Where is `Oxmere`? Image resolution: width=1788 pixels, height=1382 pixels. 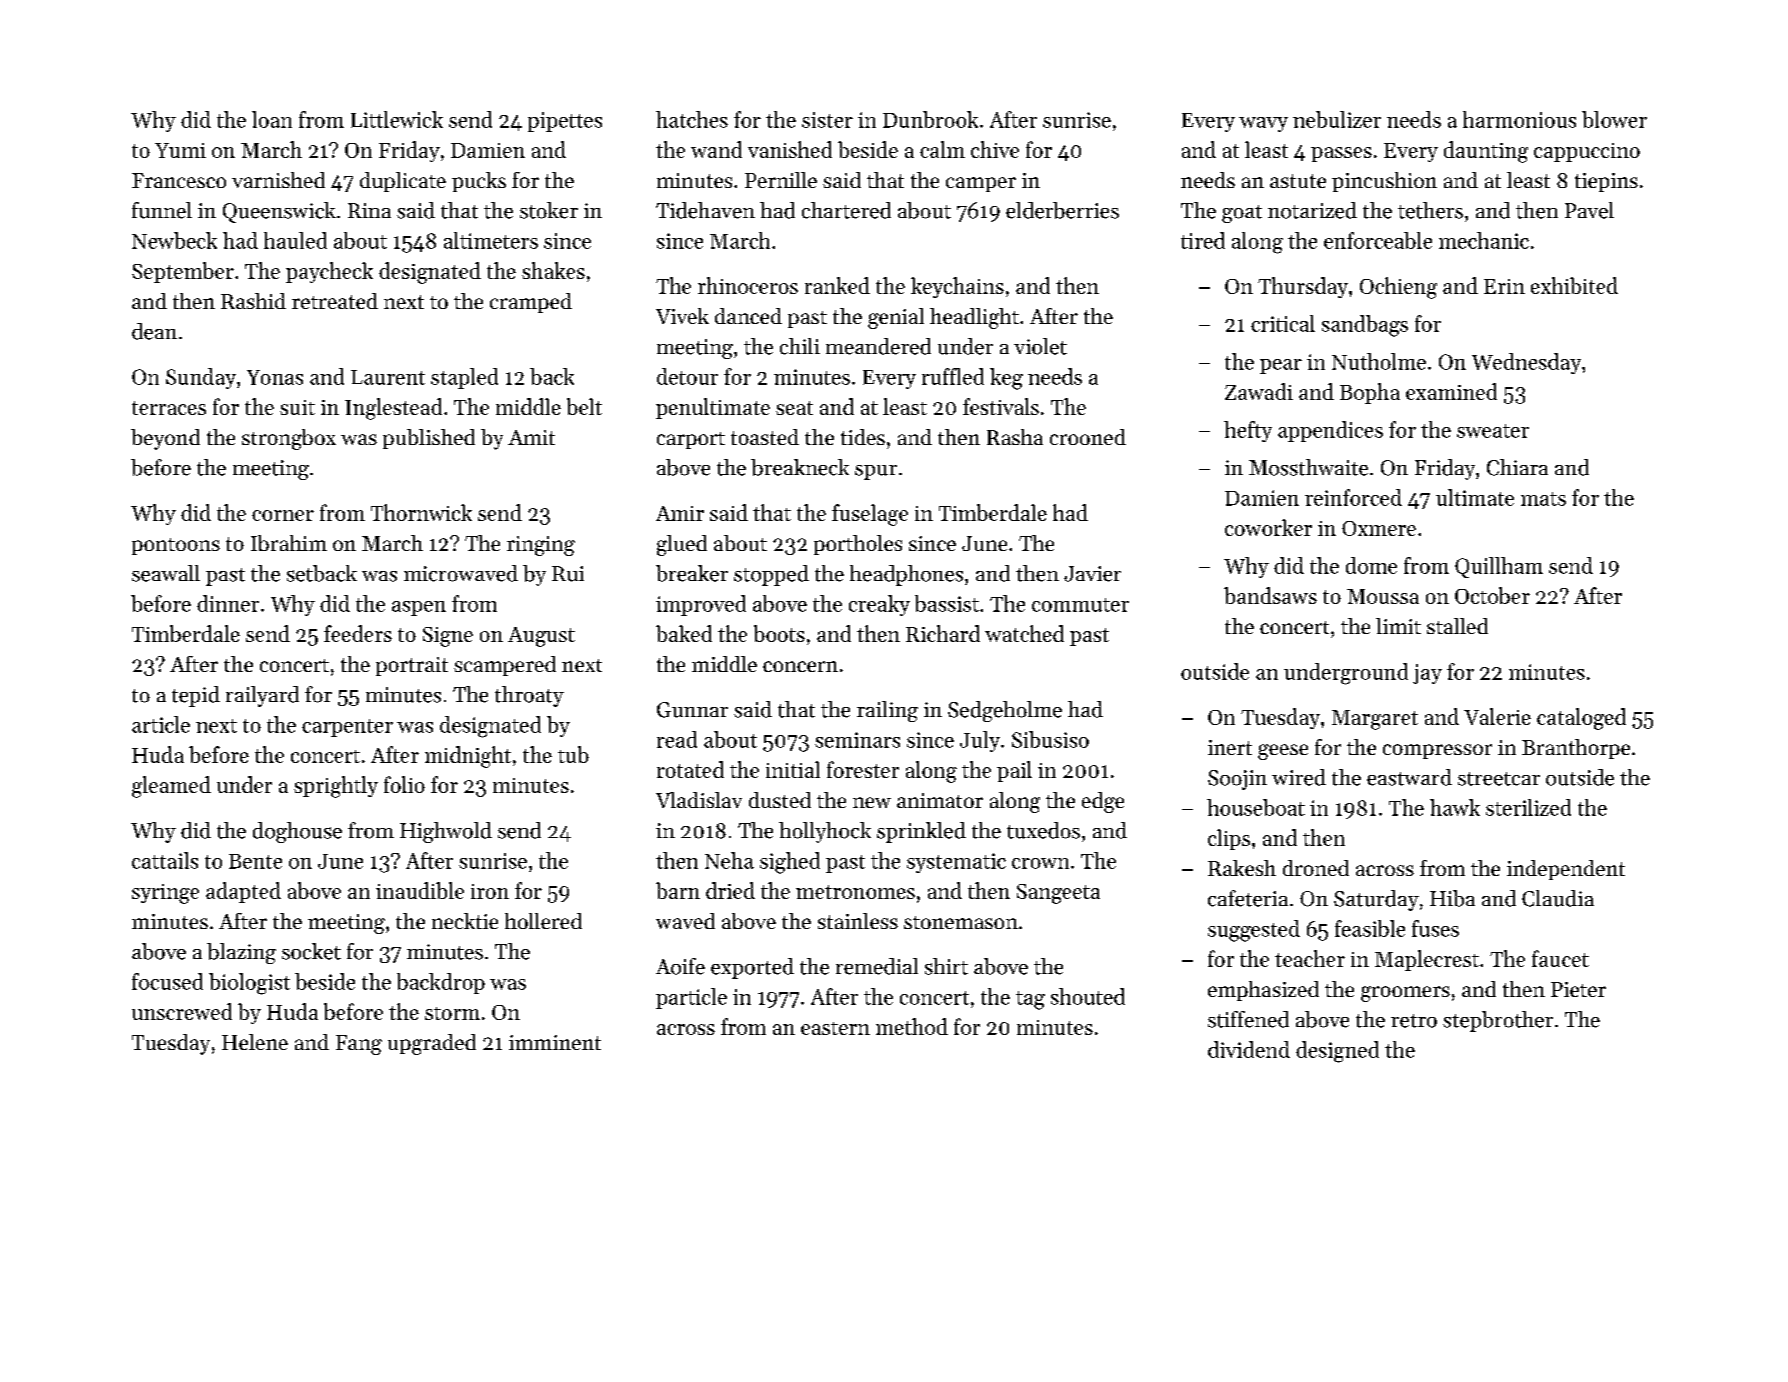
Oxmere is located at coordinates (1379, 528).
